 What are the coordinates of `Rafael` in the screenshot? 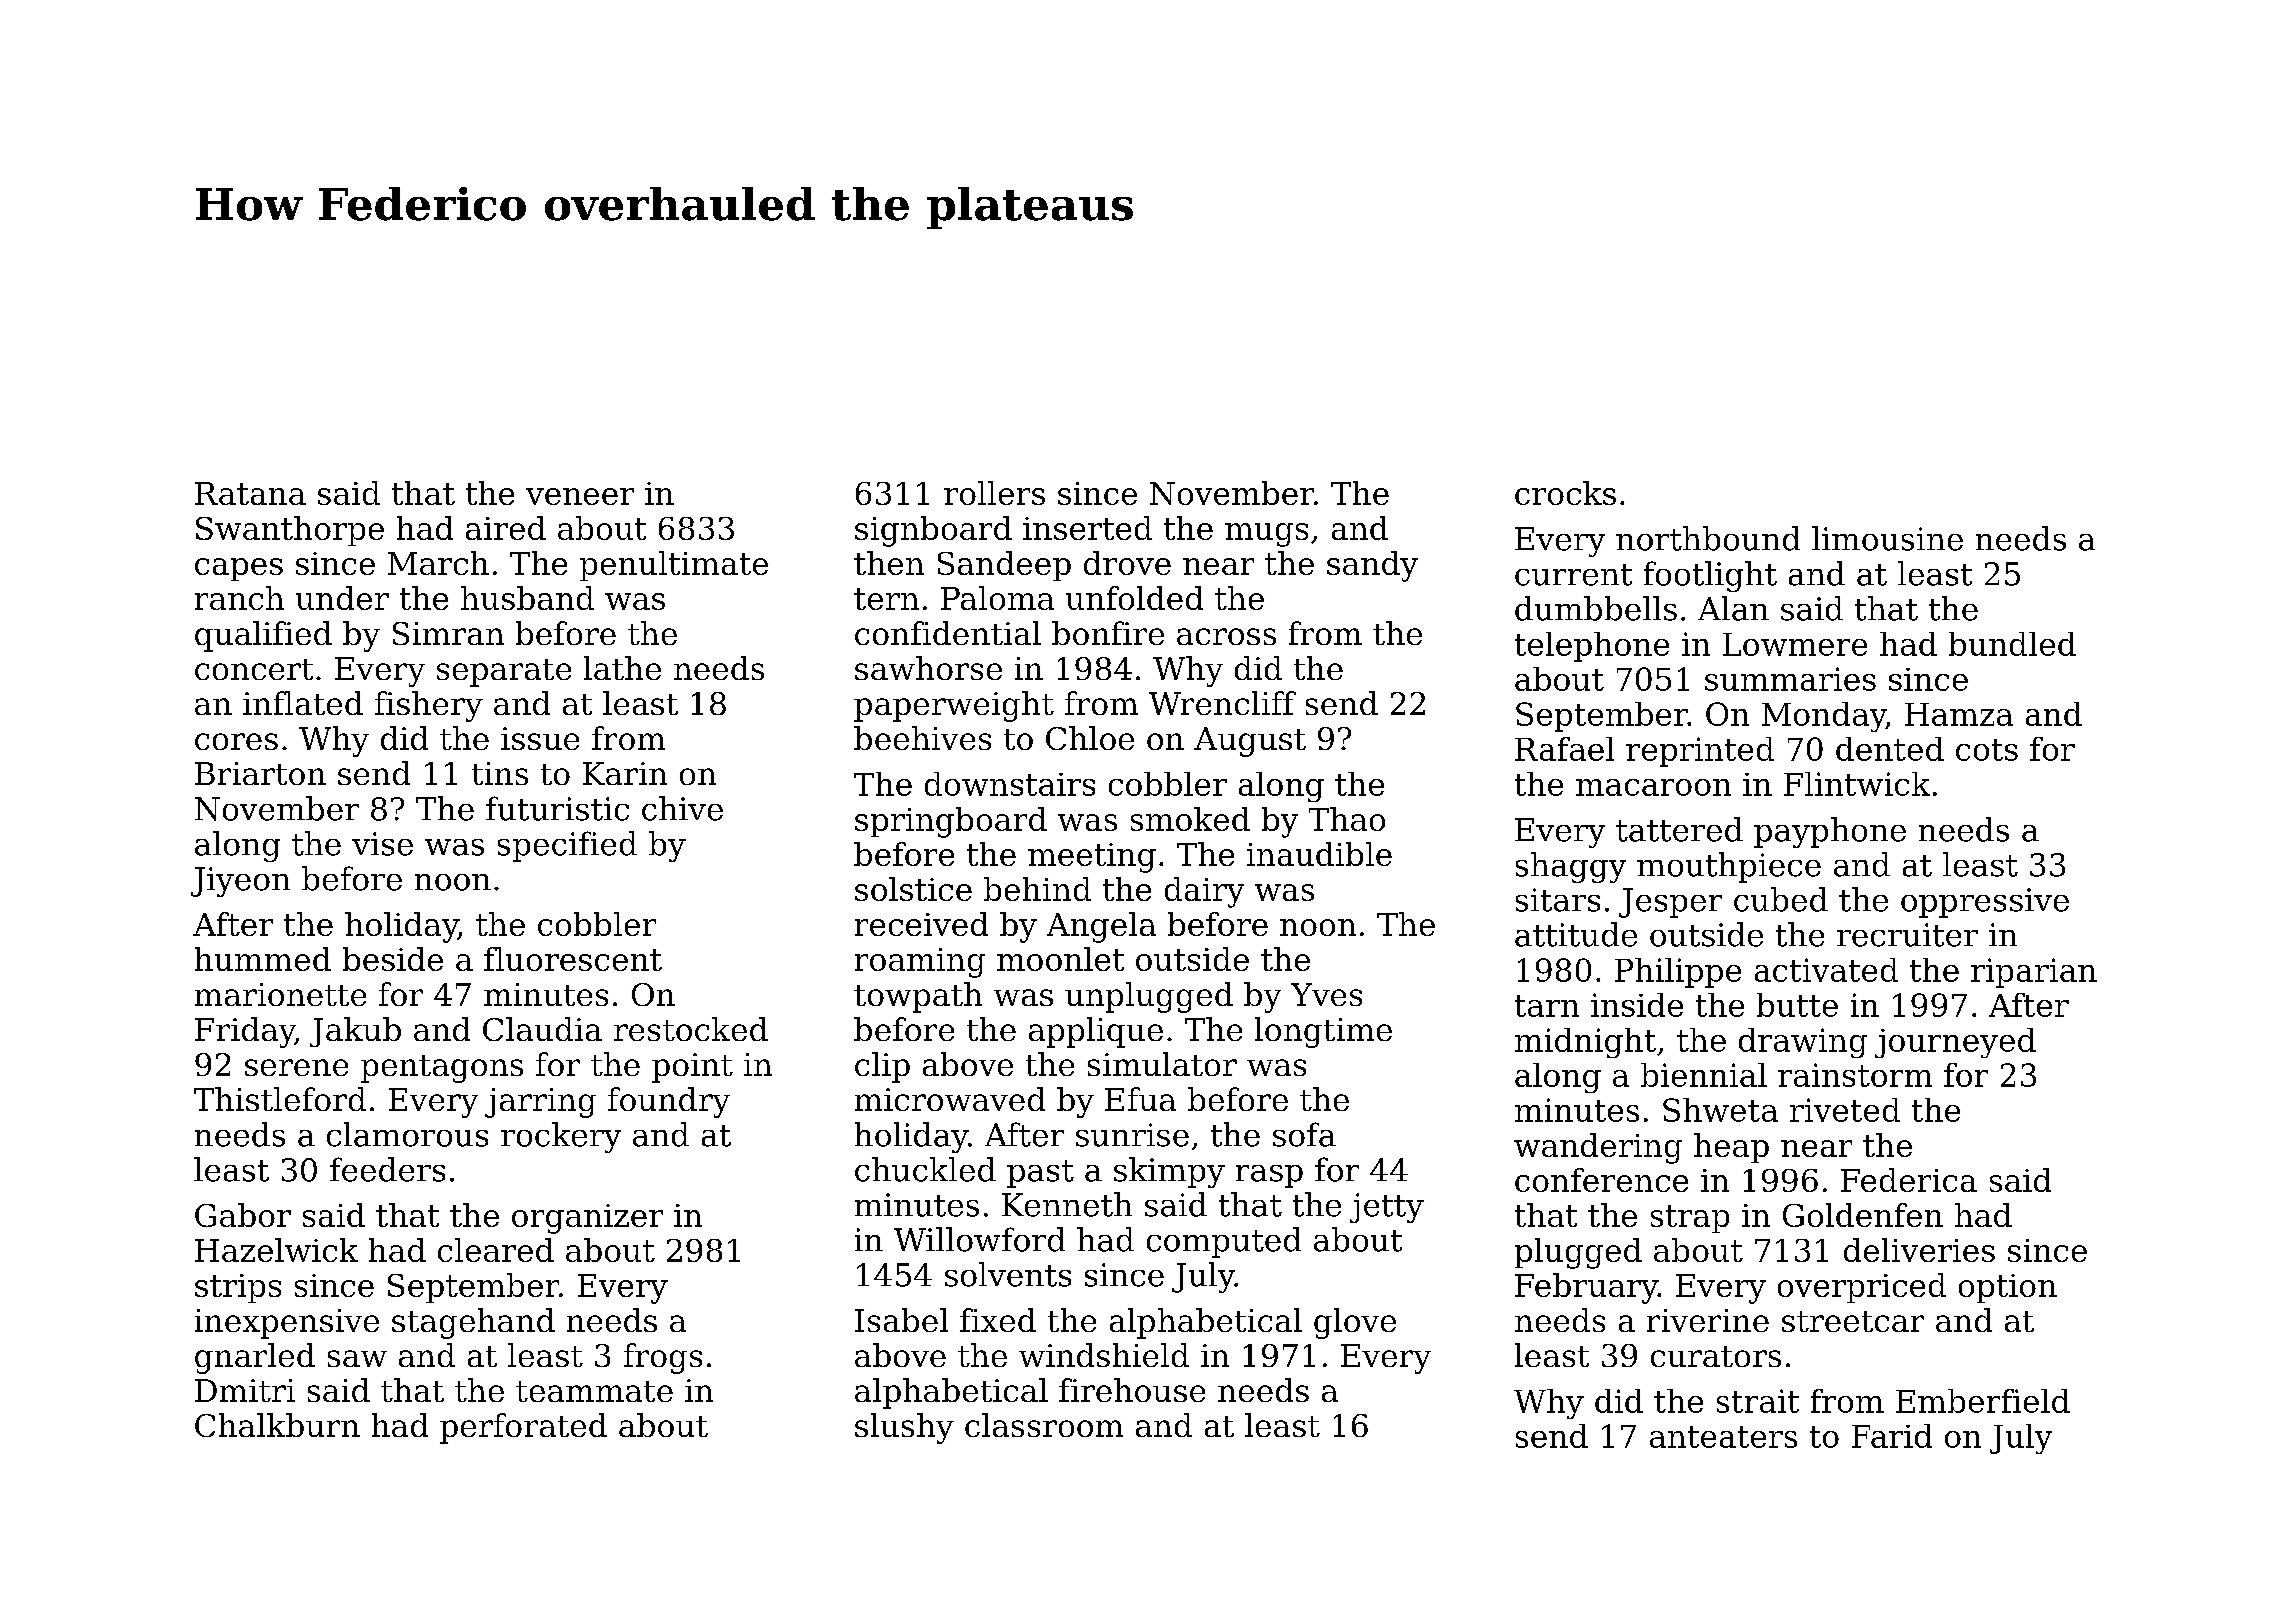 It's located at (1564, 749).
